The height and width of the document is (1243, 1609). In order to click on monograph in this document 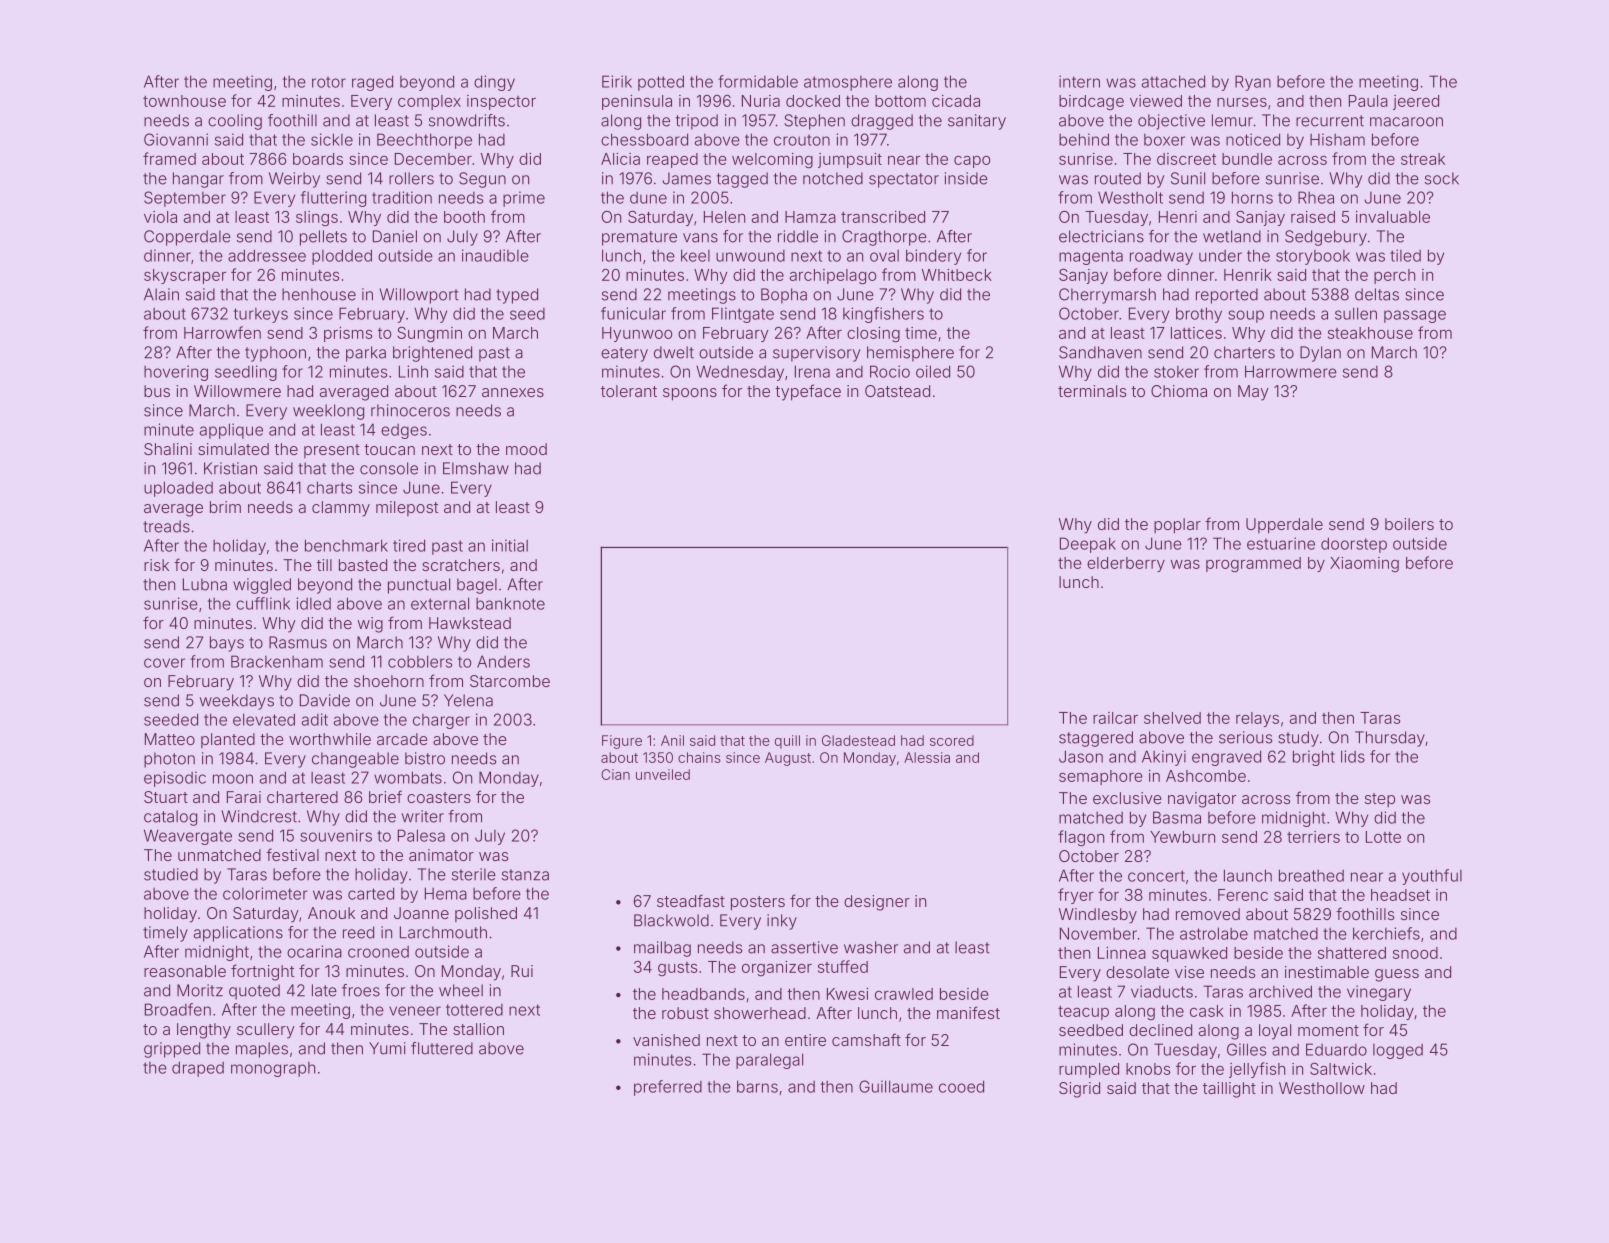, I will do `click(273, 1069)`.
